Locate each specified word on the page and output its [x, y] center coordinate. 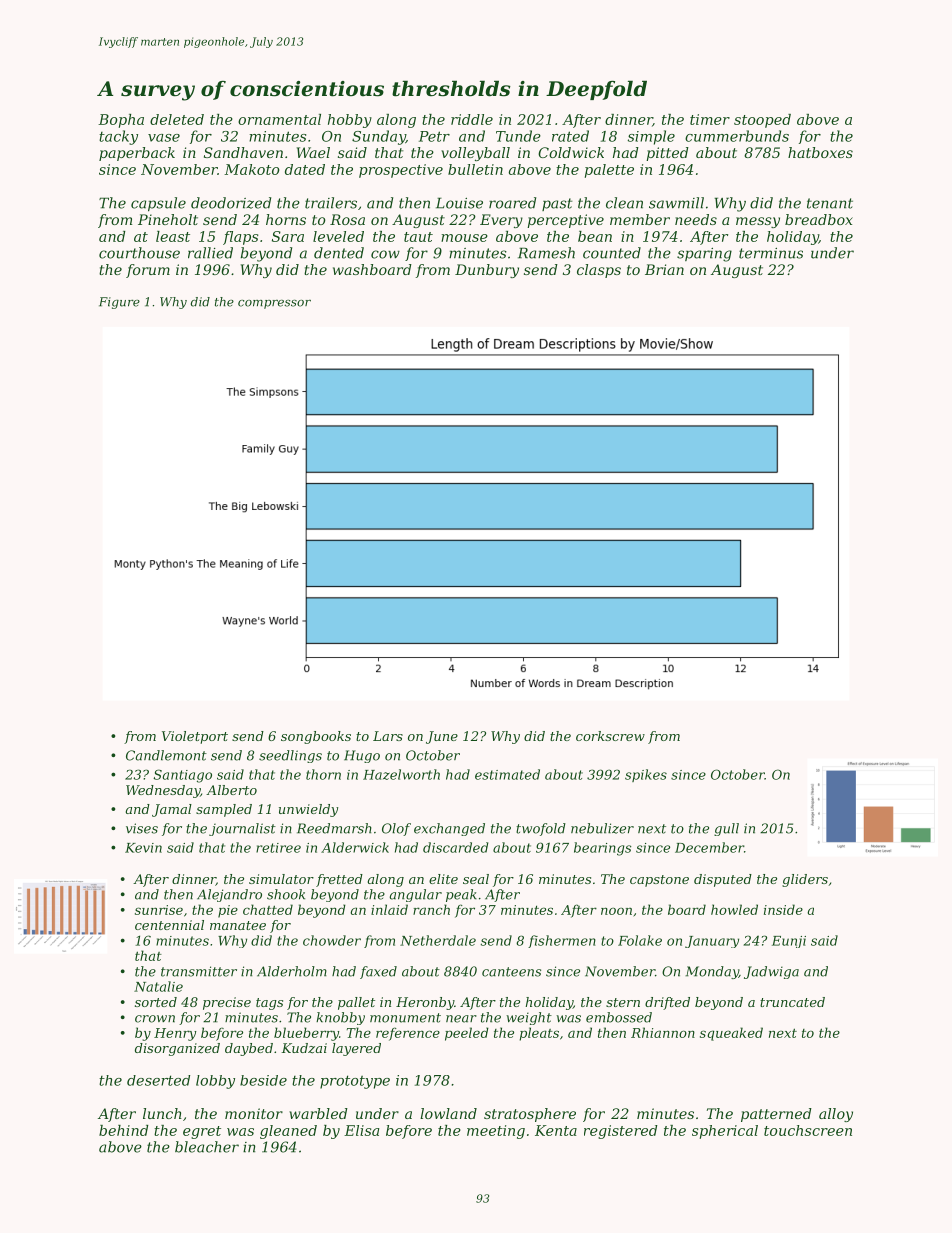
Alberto [231, 790]
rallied [210, 253]
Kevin [143, 848]
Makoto [251, 169]
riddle [472, 119]
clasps [599, 271]
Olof [396, 829]
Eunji [789, 942]
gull [726, 829]
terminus [771, 253]
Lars [388, 736]
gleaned [288, 1132]
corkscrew [610, 736]
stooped [762, 121]
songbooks [316, 737]
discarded [455, 847]
